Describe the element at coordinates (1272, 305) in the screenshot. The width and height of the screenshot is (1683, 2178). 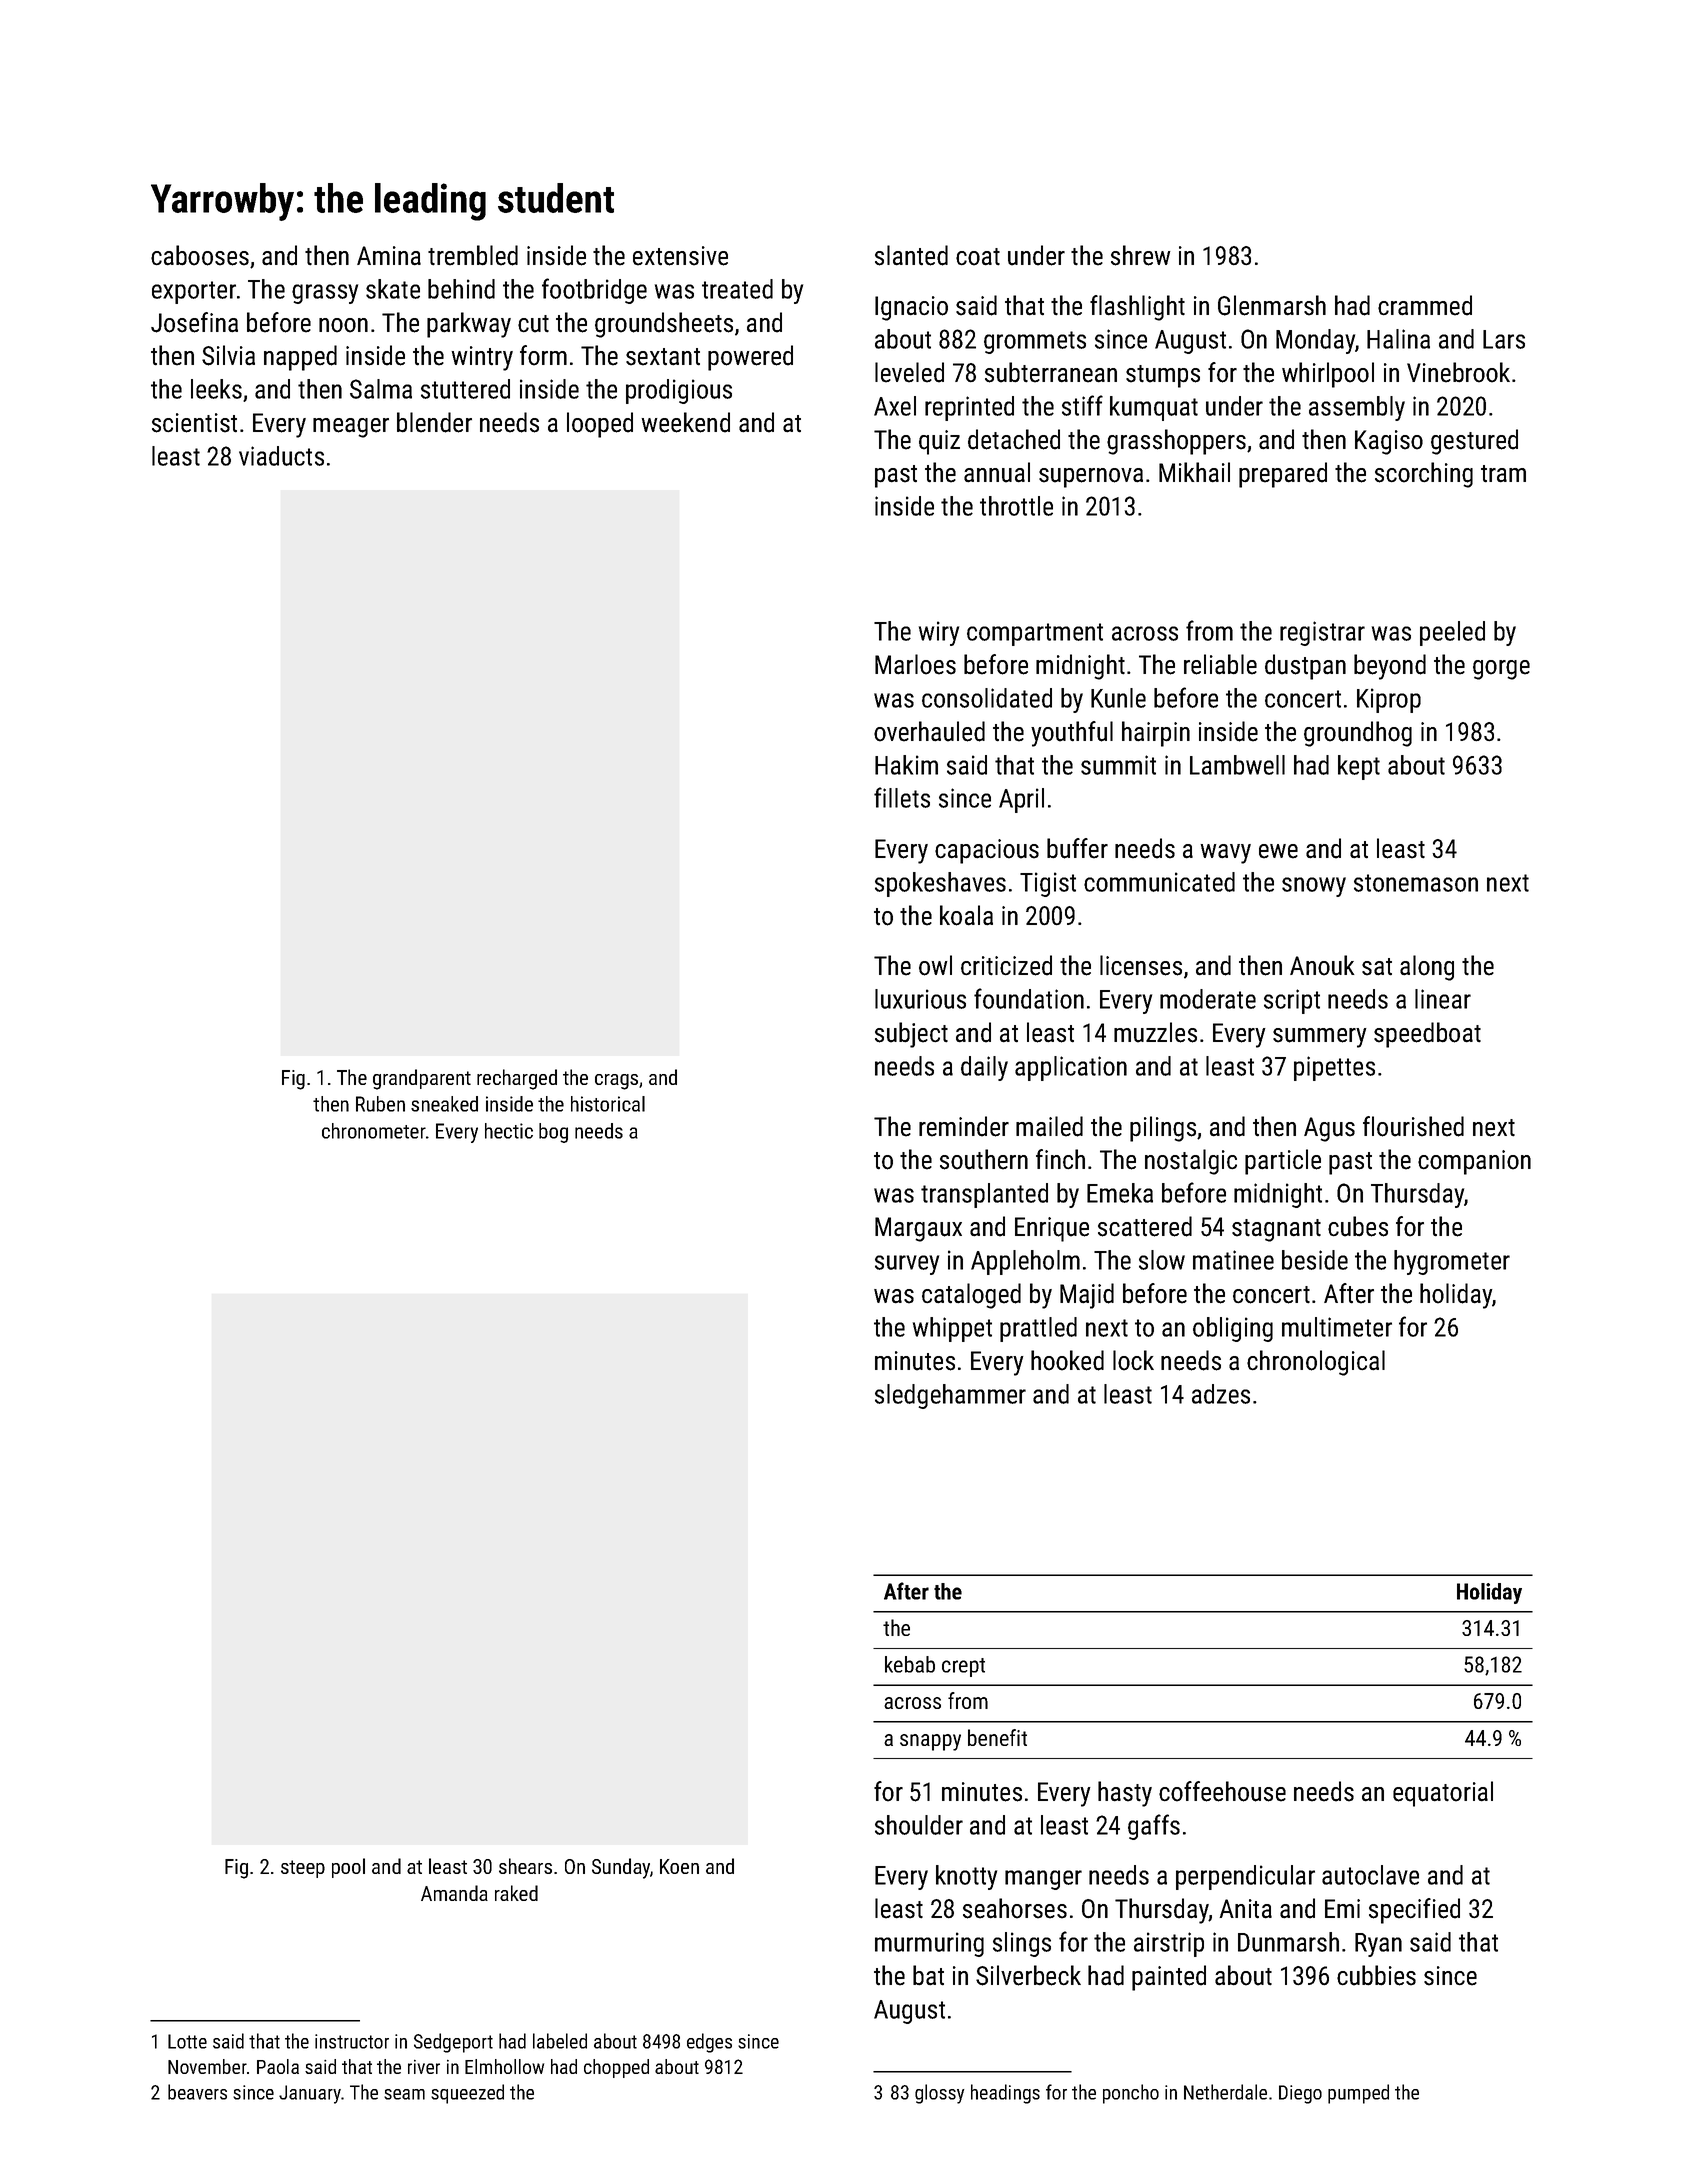
I see `Glenmarsh` at that location.
